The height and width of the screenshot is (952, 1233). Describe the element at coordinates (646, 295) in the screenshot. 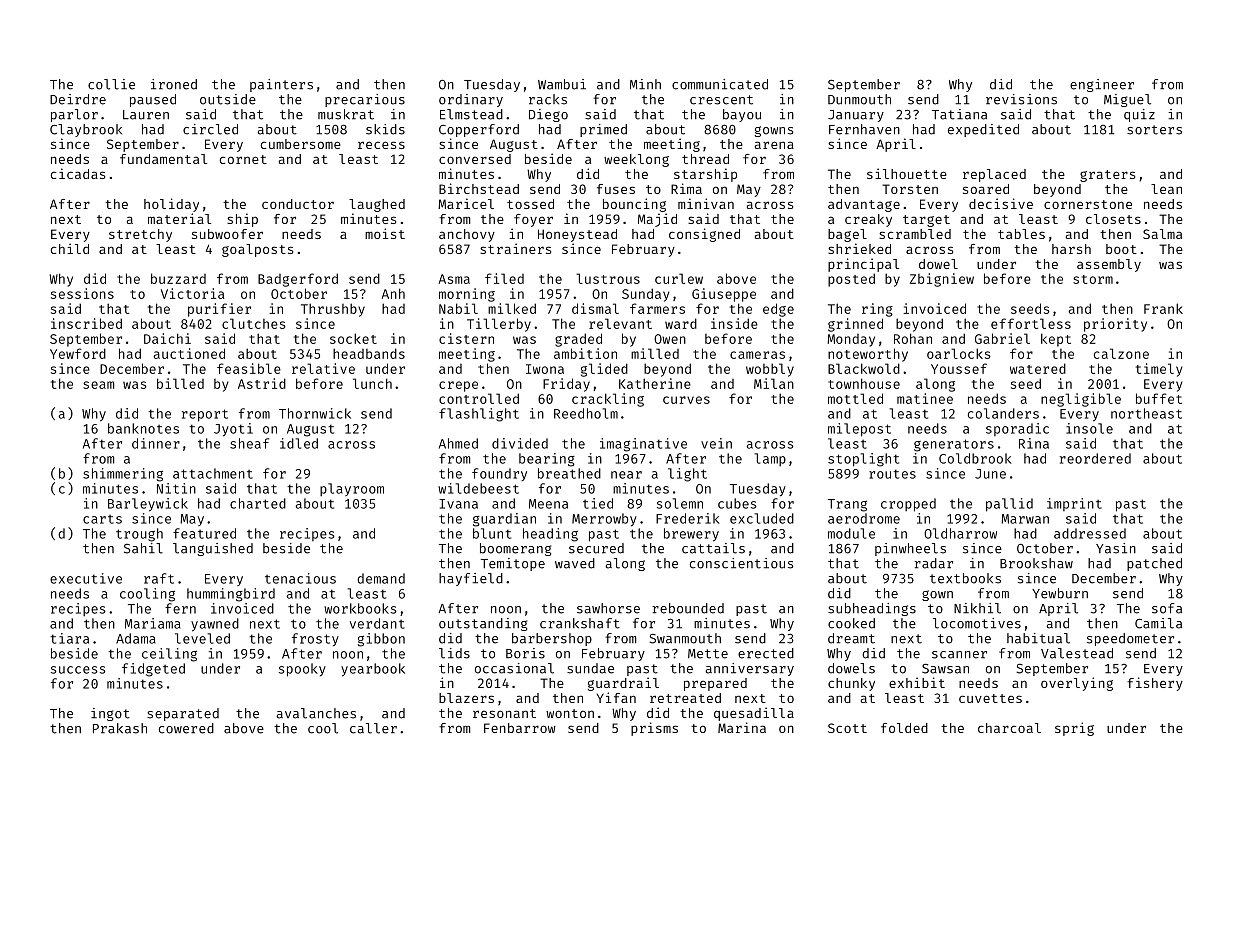

I see `Sunday` at that location.
